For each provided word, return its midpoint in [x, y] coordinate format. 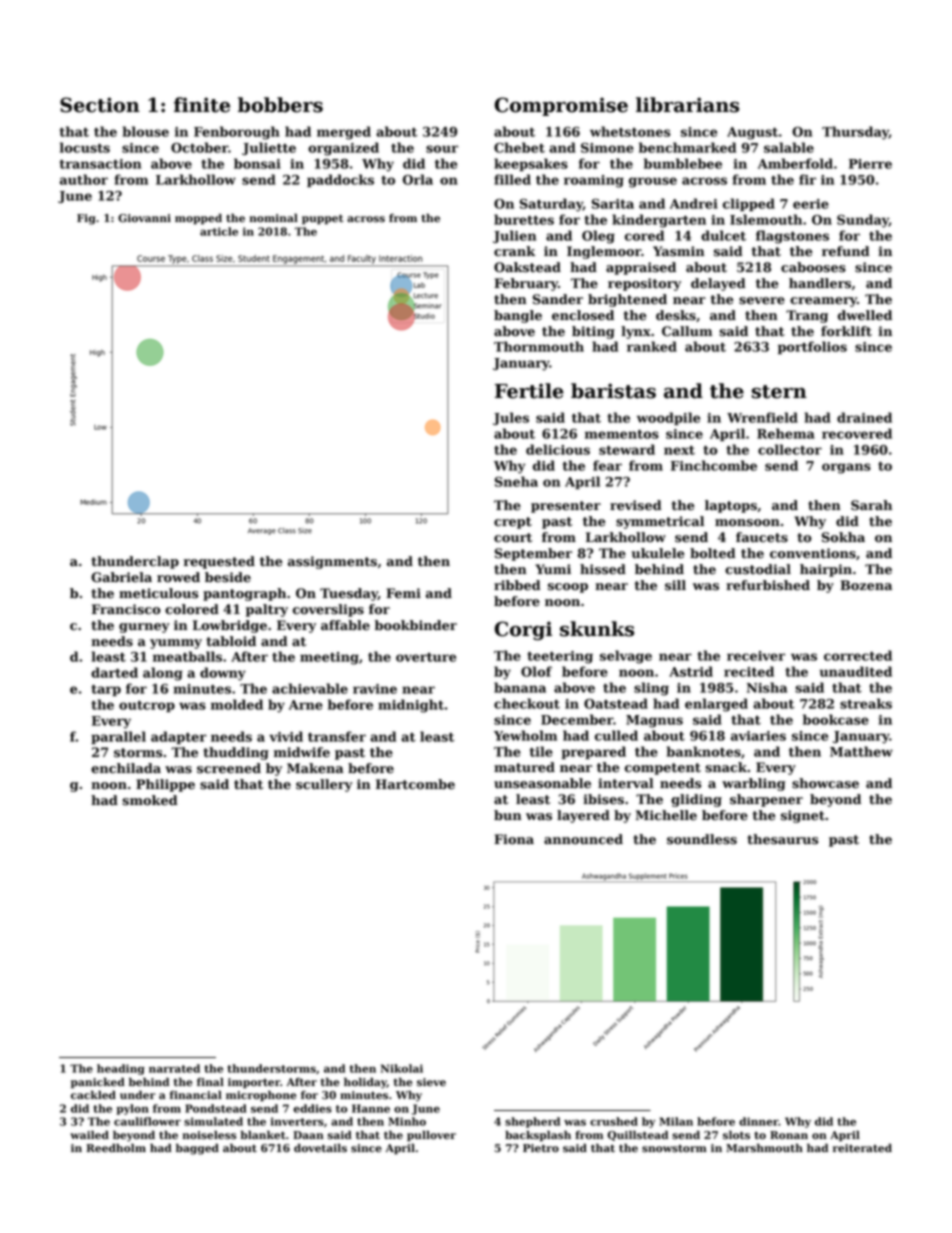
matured [524, 767]
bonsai [257, 163]
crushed [614, 1121]
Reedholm [116, 1148]
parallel [118, 737]
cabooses [813, 267]
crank [514, 251]
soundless [702, 839]
